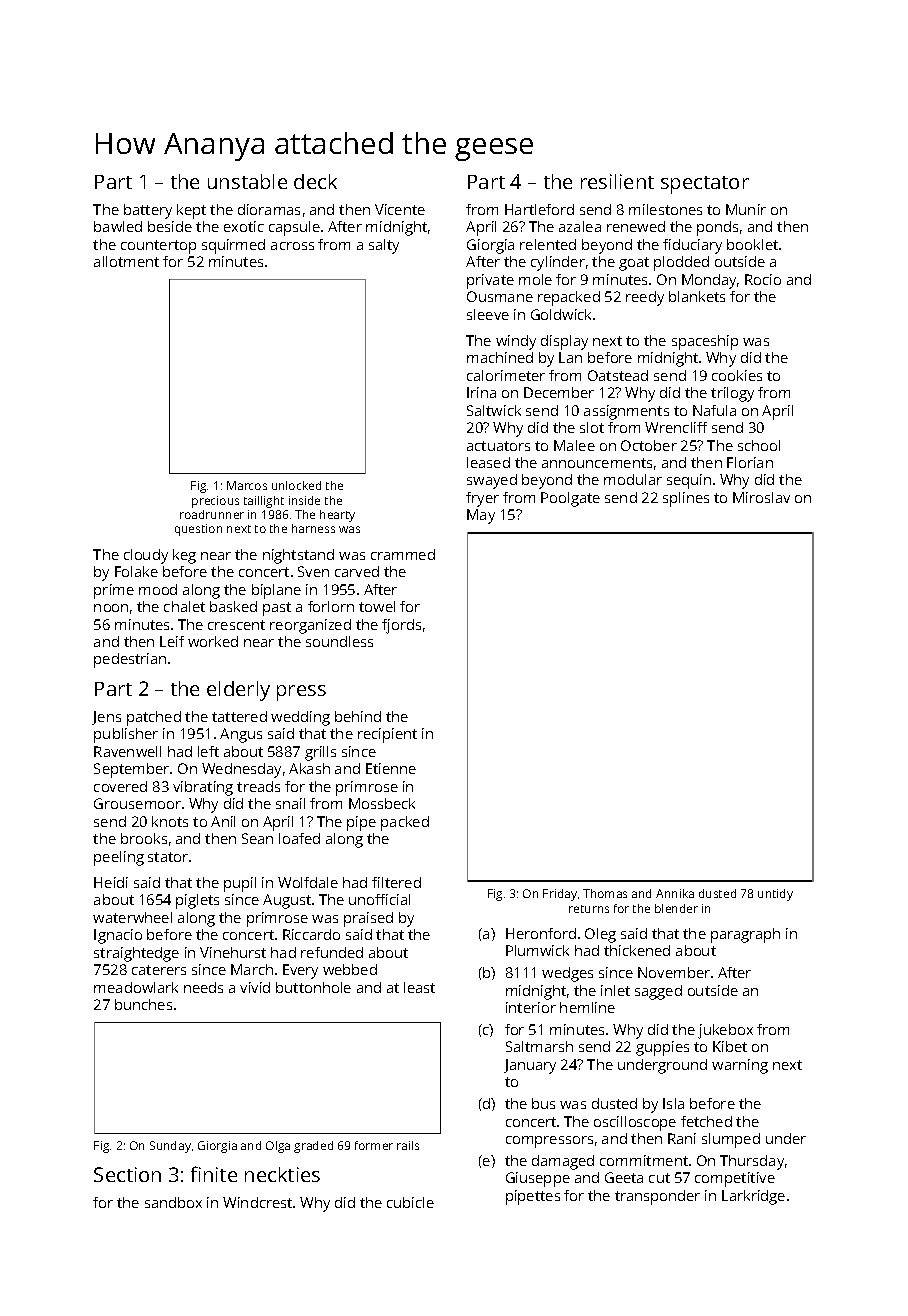 This document has height=1316, width=908. Describe the element at coordinates (539, 209) in the document. I see `Hartleford` at that location.
